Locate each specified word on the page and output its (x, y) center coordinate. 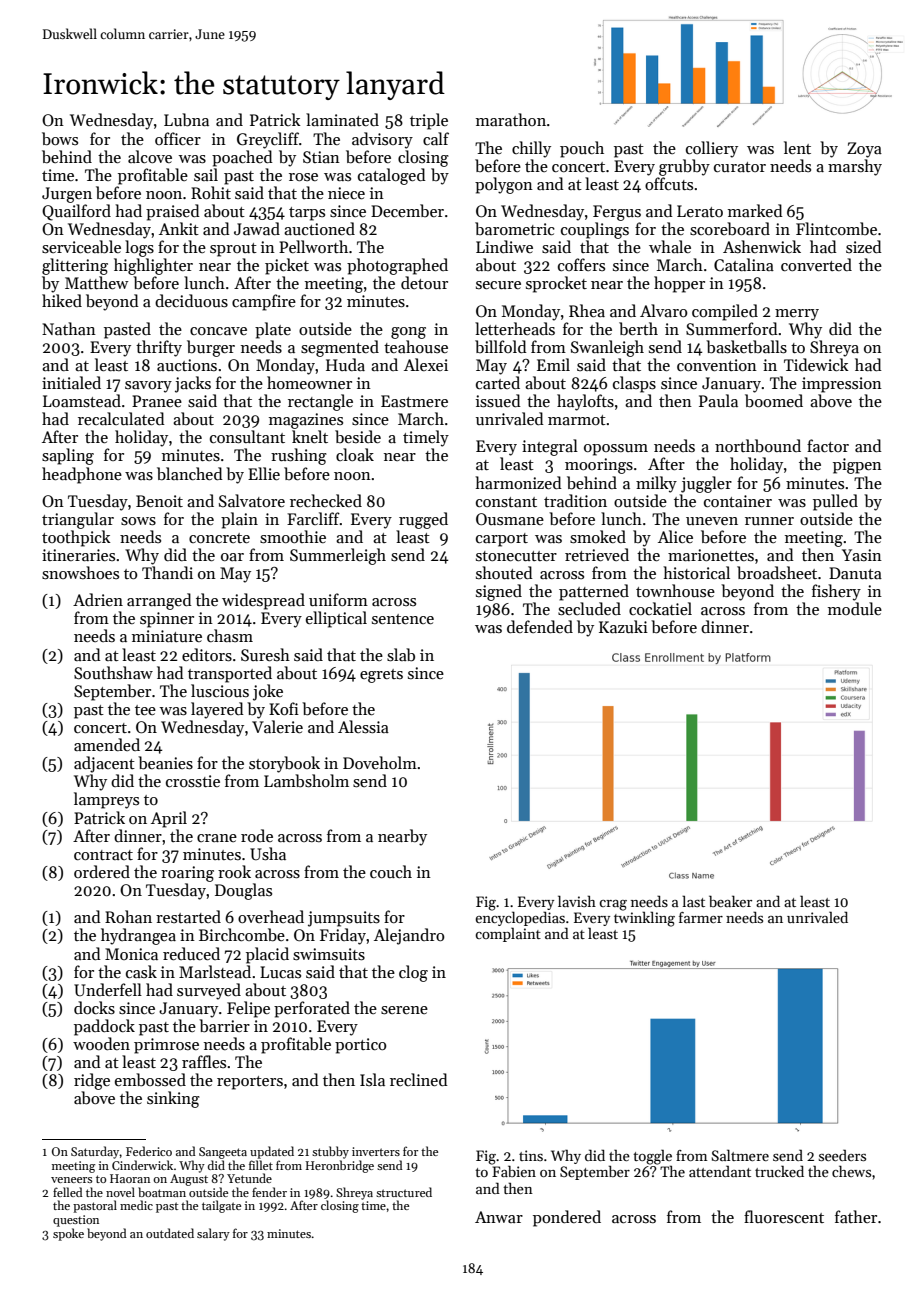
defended (540, 626)
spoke (68, 1234)
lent (797, 147)
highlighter (153, 266)
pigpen (857, 466)
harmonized (518, 482)
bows (60, 138)
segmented (340, 348)
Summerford (732, 329)
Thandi (167, 572)
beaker (730, 901)
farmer (701, 917)
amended (107, 744)
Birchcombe (242, 934)
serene (404, 1010)
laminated (342, 119)
